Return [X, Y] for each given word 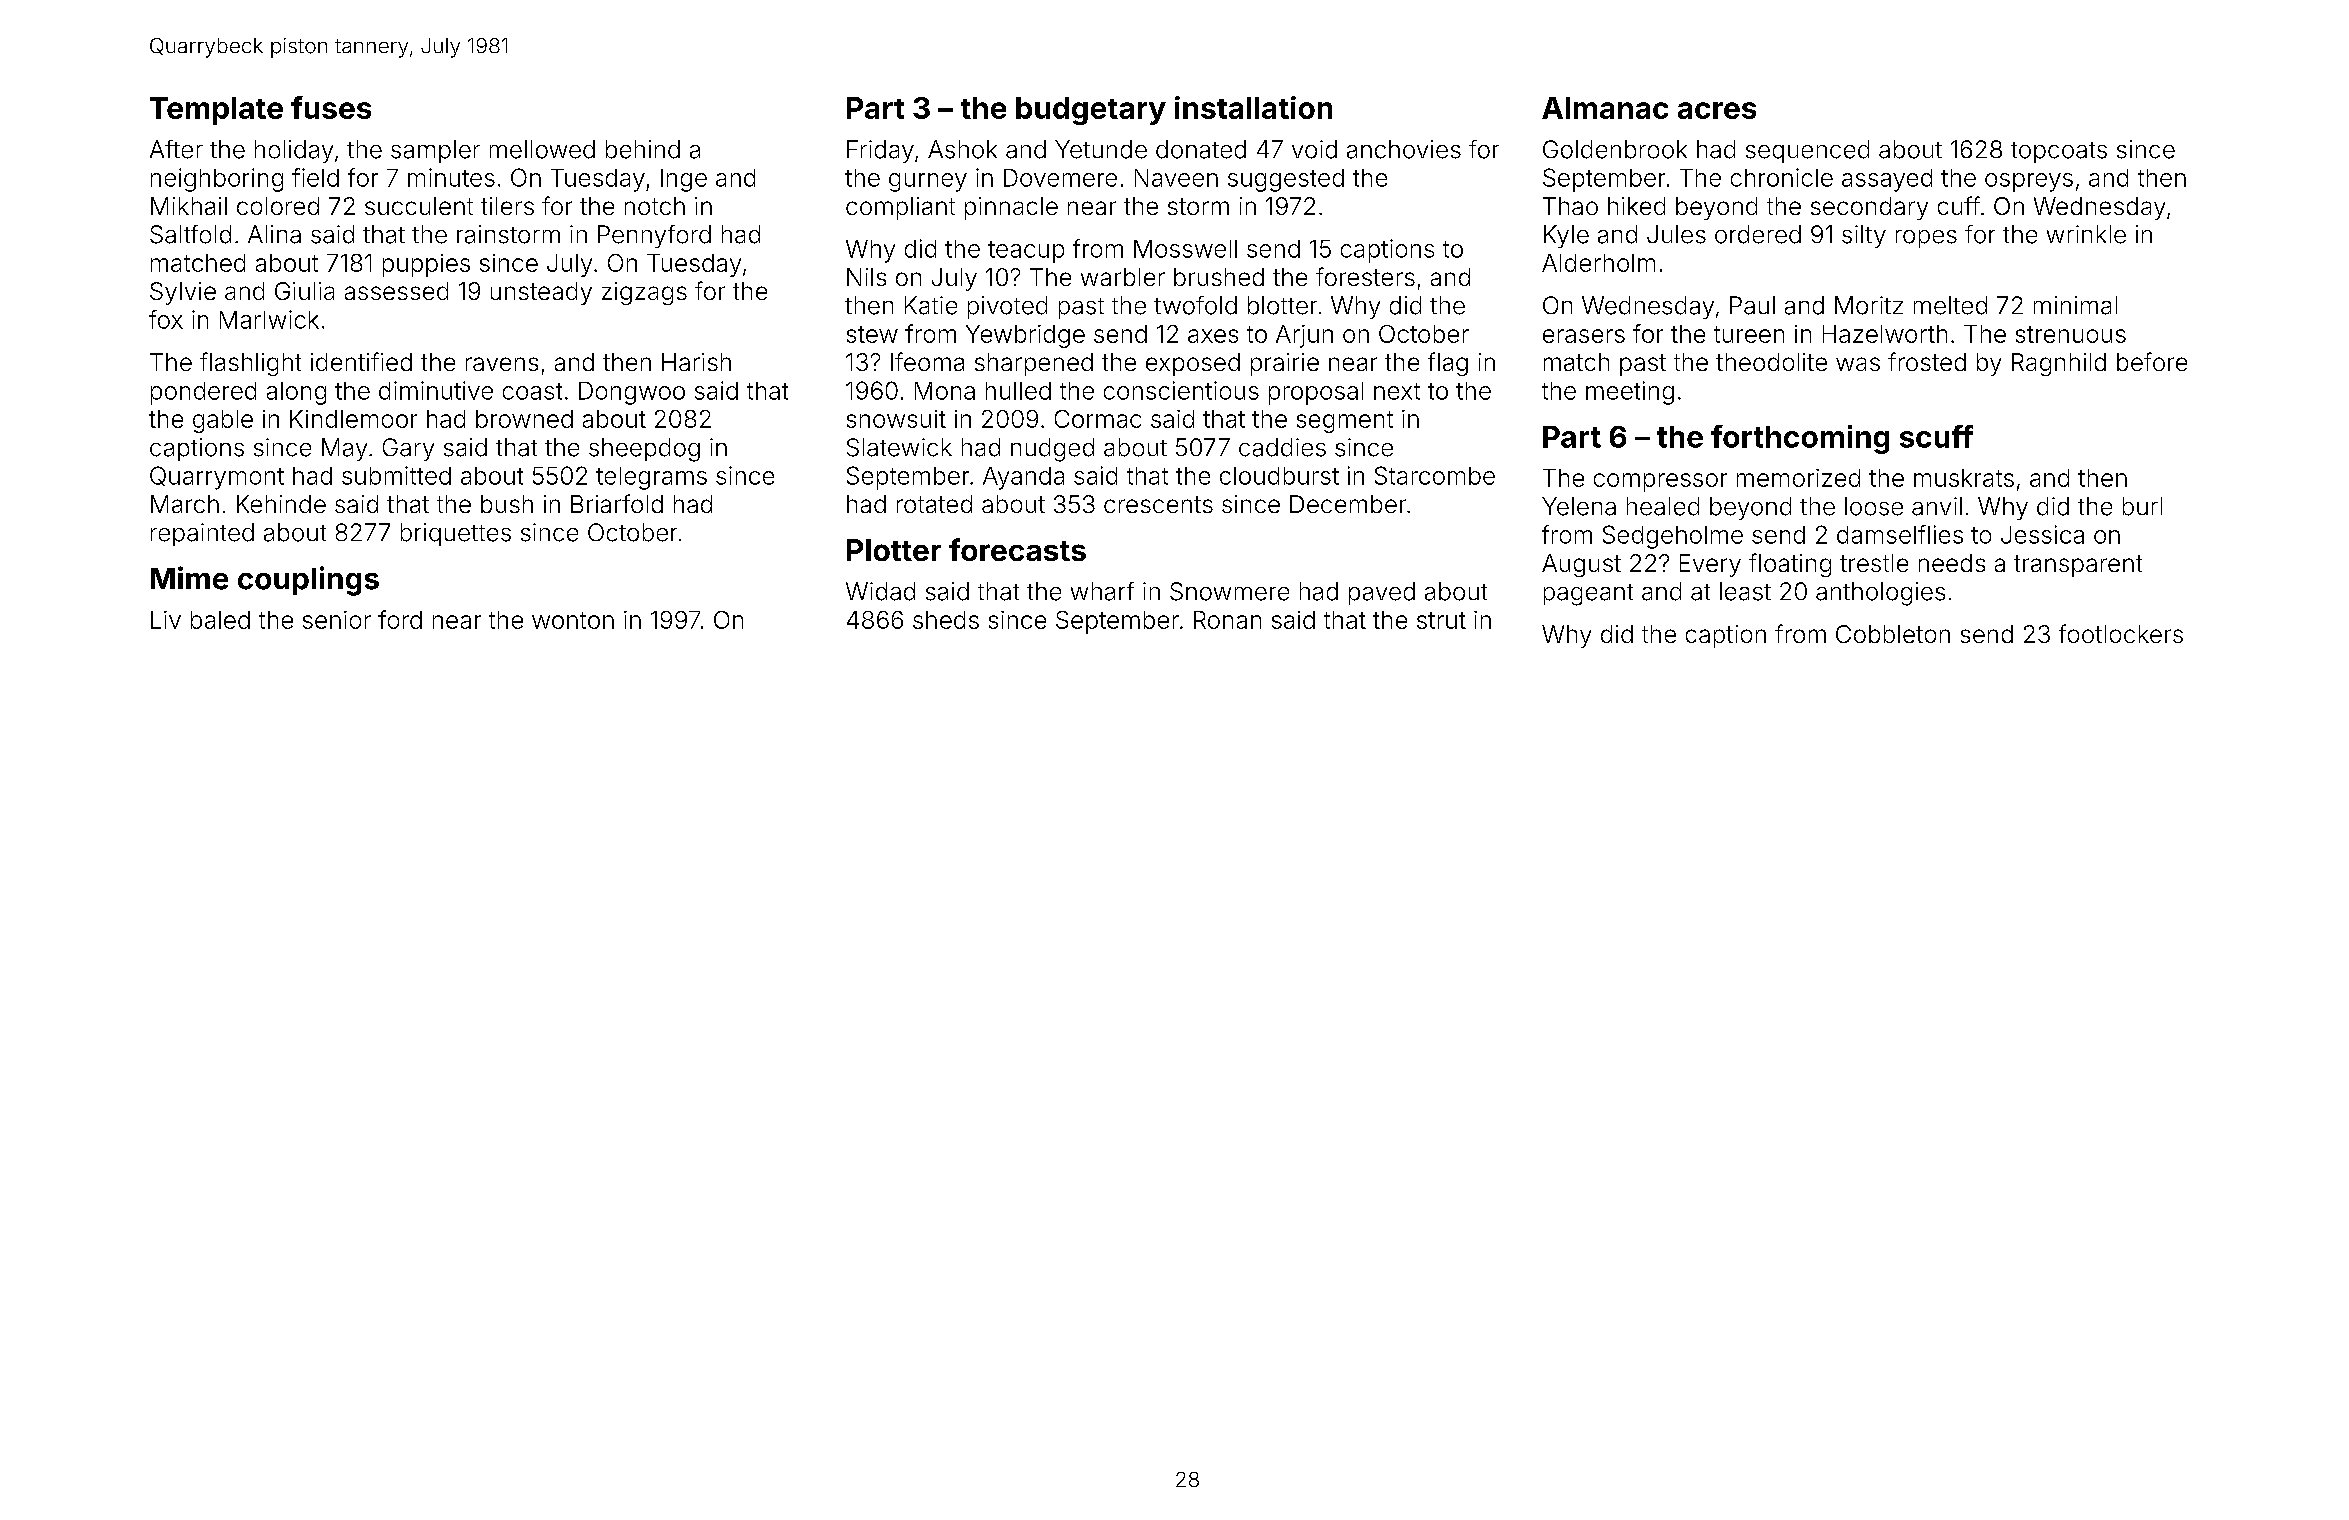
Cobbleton [1893, 634]
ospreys [2029, 182]
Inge [684, 180]
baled [220, 620]
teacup [1026, 252]
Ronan [1227, 620]
